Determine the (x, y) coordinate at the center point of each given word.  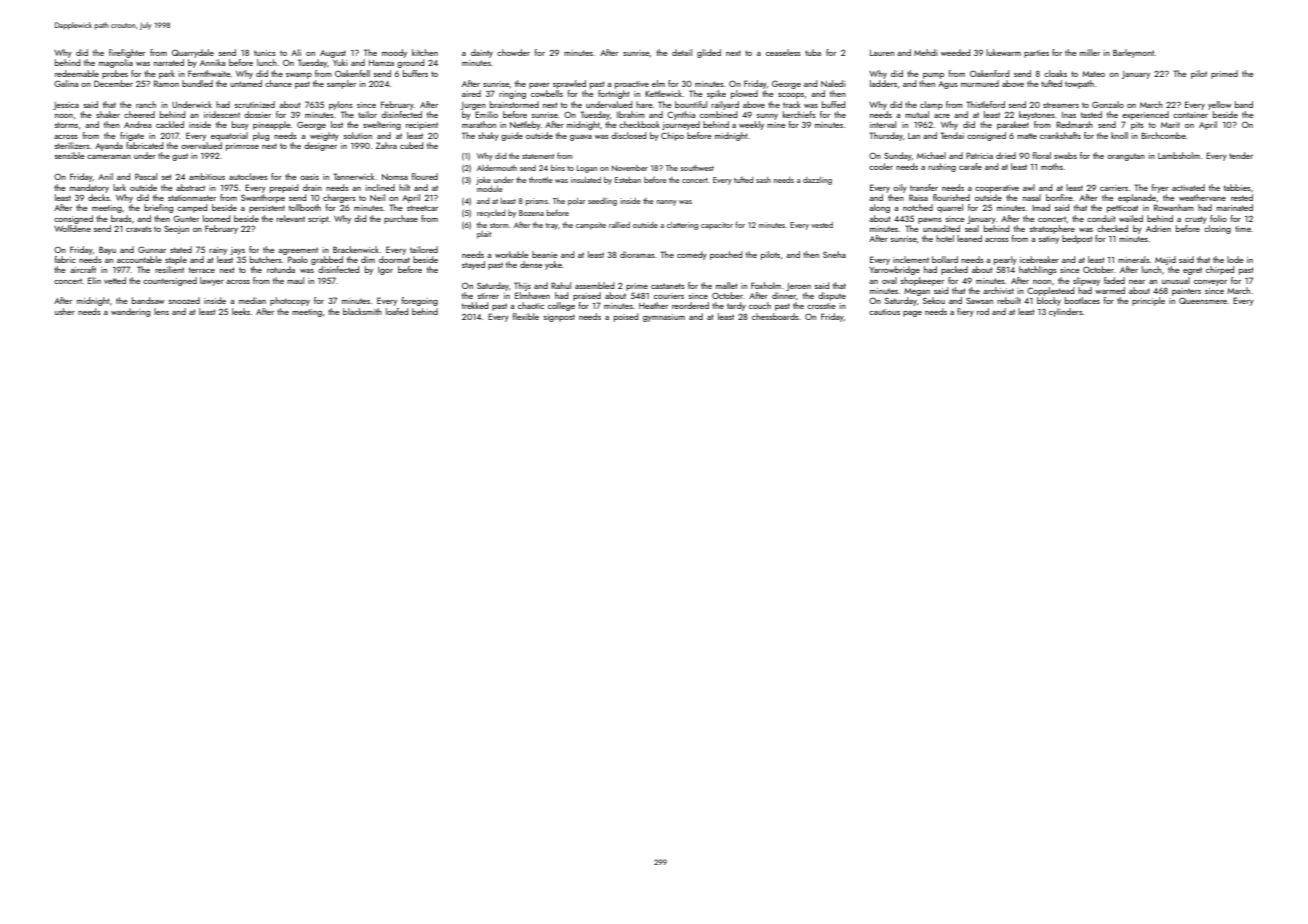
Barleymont (1133, 53)
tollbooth (305, 207)
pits (1137, 126)
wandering (130, 312)
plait (484, 235)
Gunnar (152, 249)
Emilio (486, 114)
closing (1217, 229)
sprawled (569, 84)
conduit (1101, 218)
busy (240, 125)
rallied (619, 225)
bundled (197, 83)
